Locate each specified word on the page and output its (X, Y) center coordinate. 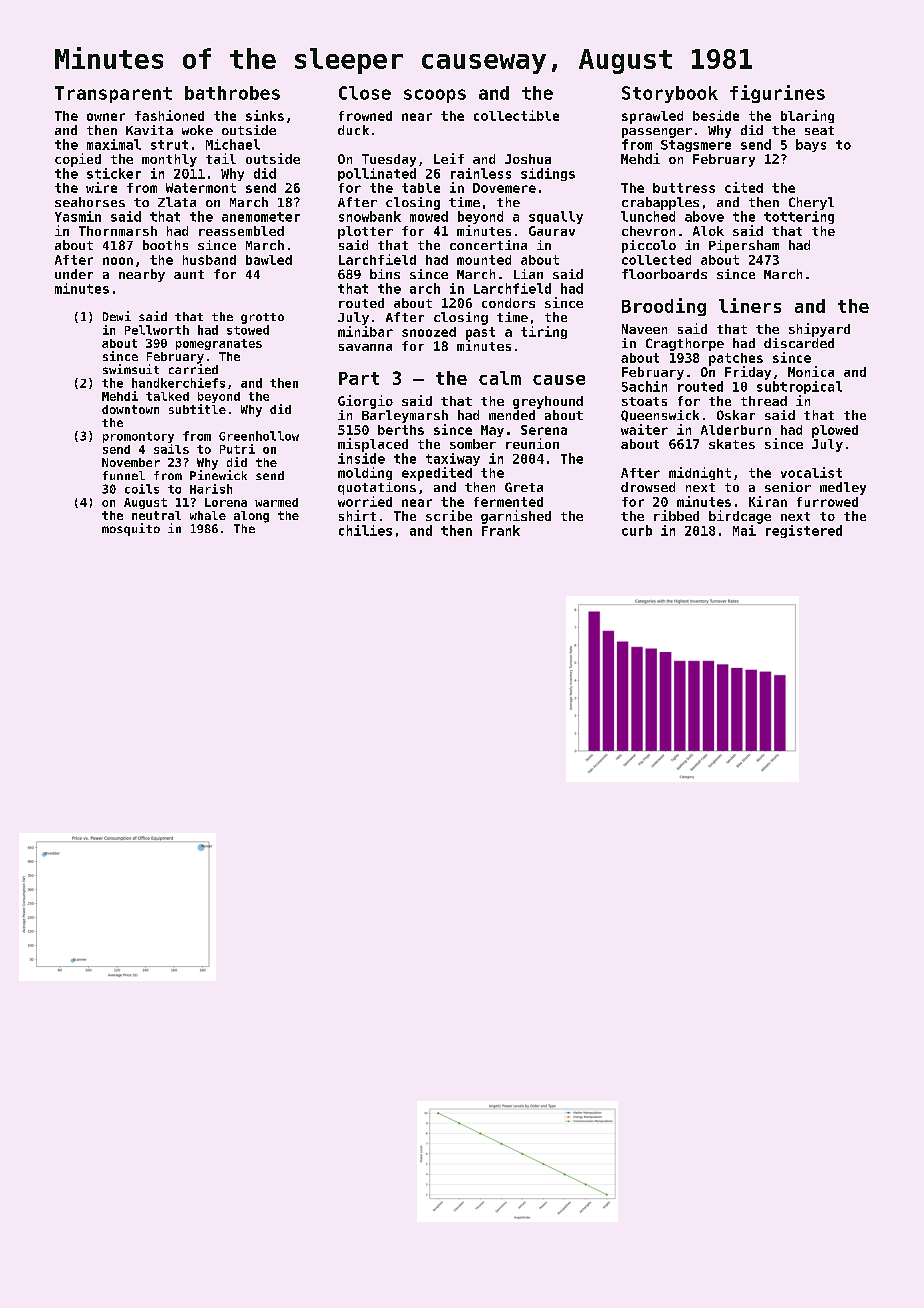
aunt (189, 274)
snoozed (429, 332)
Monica (811, 371)
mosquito (131, 529)
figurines (777, 94)
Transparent (113, 94)
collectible (516, 115)
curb (637, 530)
